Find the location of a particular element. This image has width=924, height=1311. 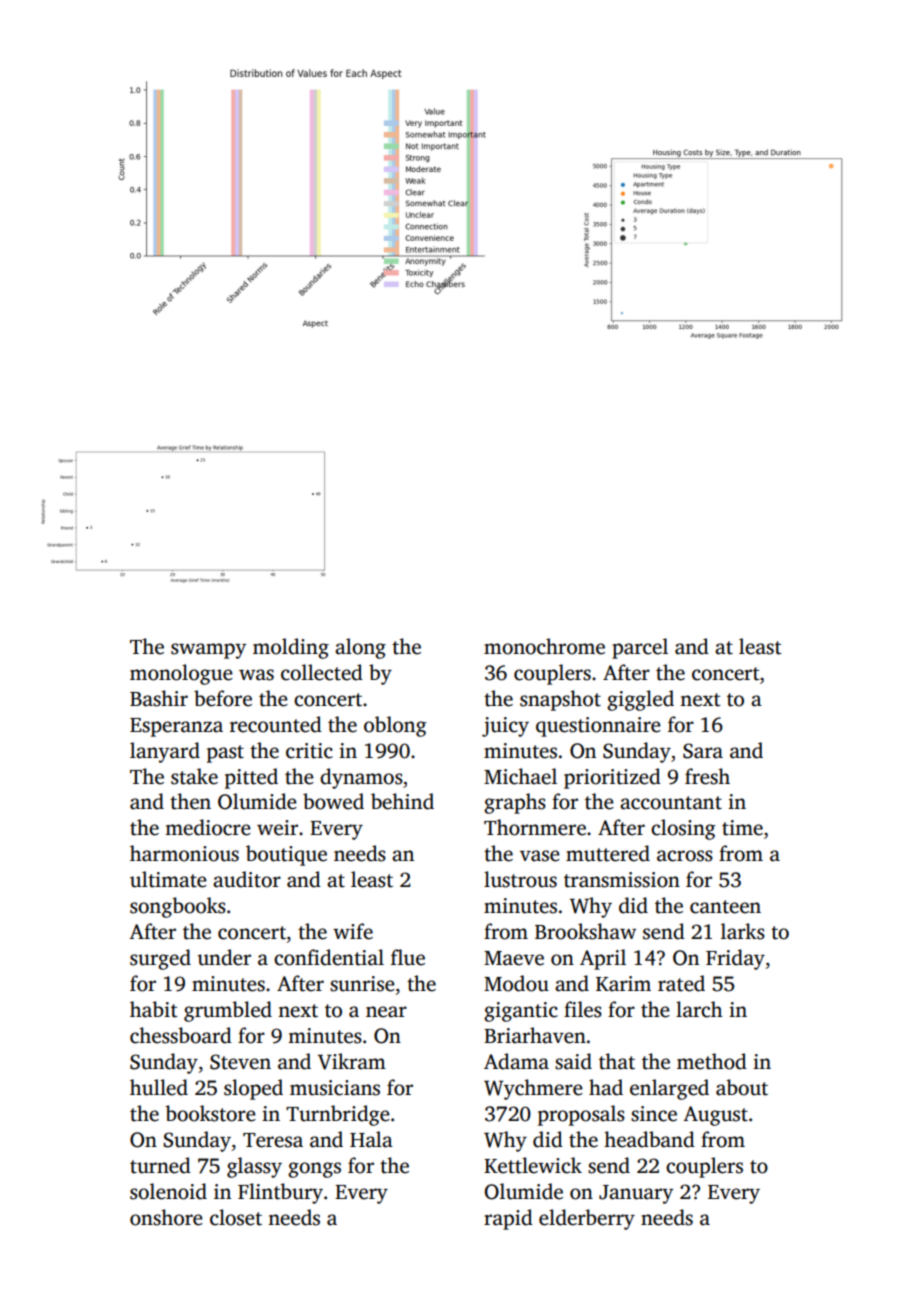

juicy is located at coordinates (505, 727).
